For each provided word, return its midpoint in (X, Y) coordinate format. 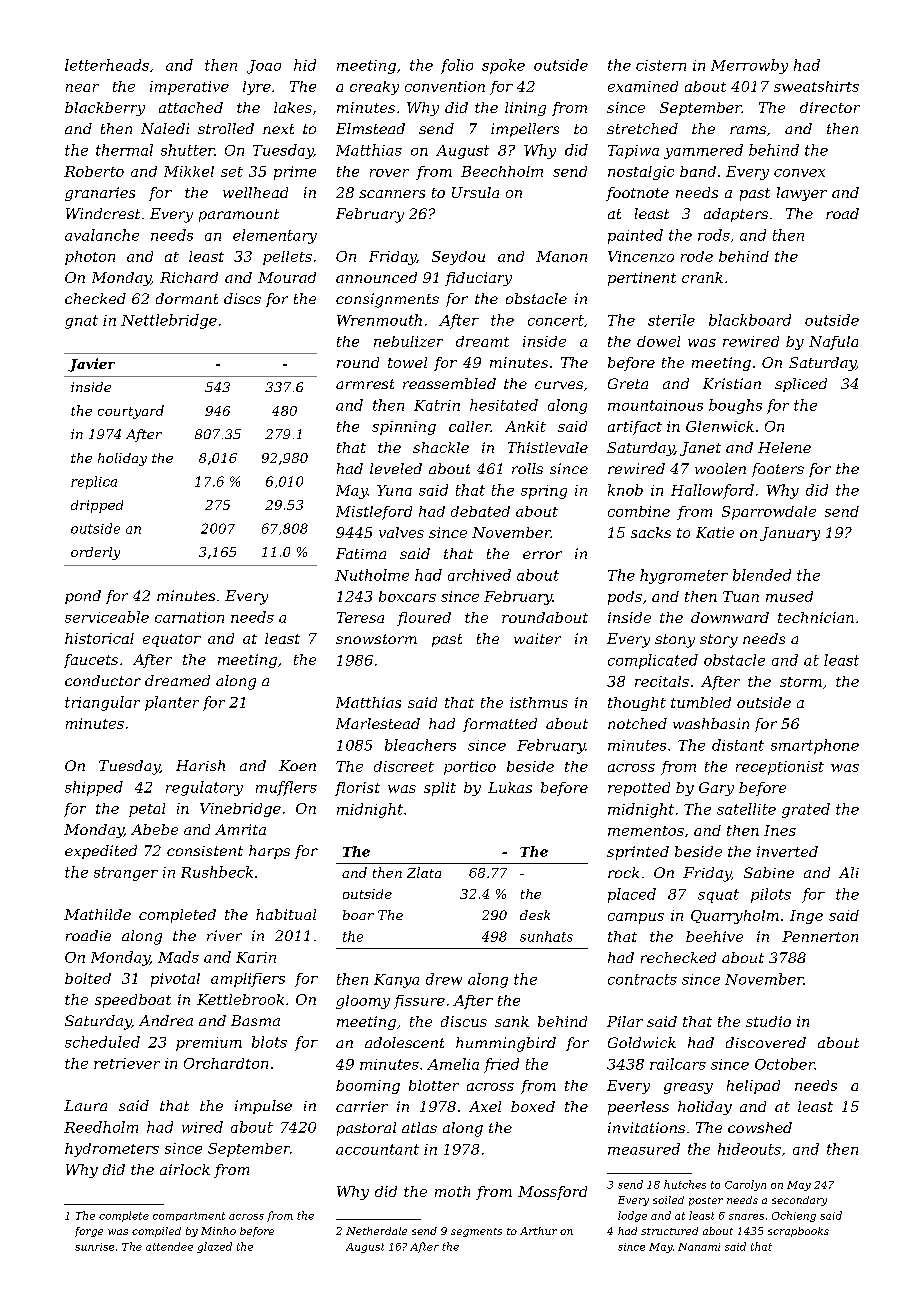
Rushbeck (217, 872)
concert (556, 320)
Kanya (396, 981)
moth (452, 1191)
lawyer (802, 194)
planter (172, 703)
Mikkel (189, 171)
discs (242, 298)
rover (389, 173)
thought (637, 704)
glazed (214, 1247)
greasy (688, 1088)
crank (702, 277)
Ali (849, 872)
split (440, 789)
